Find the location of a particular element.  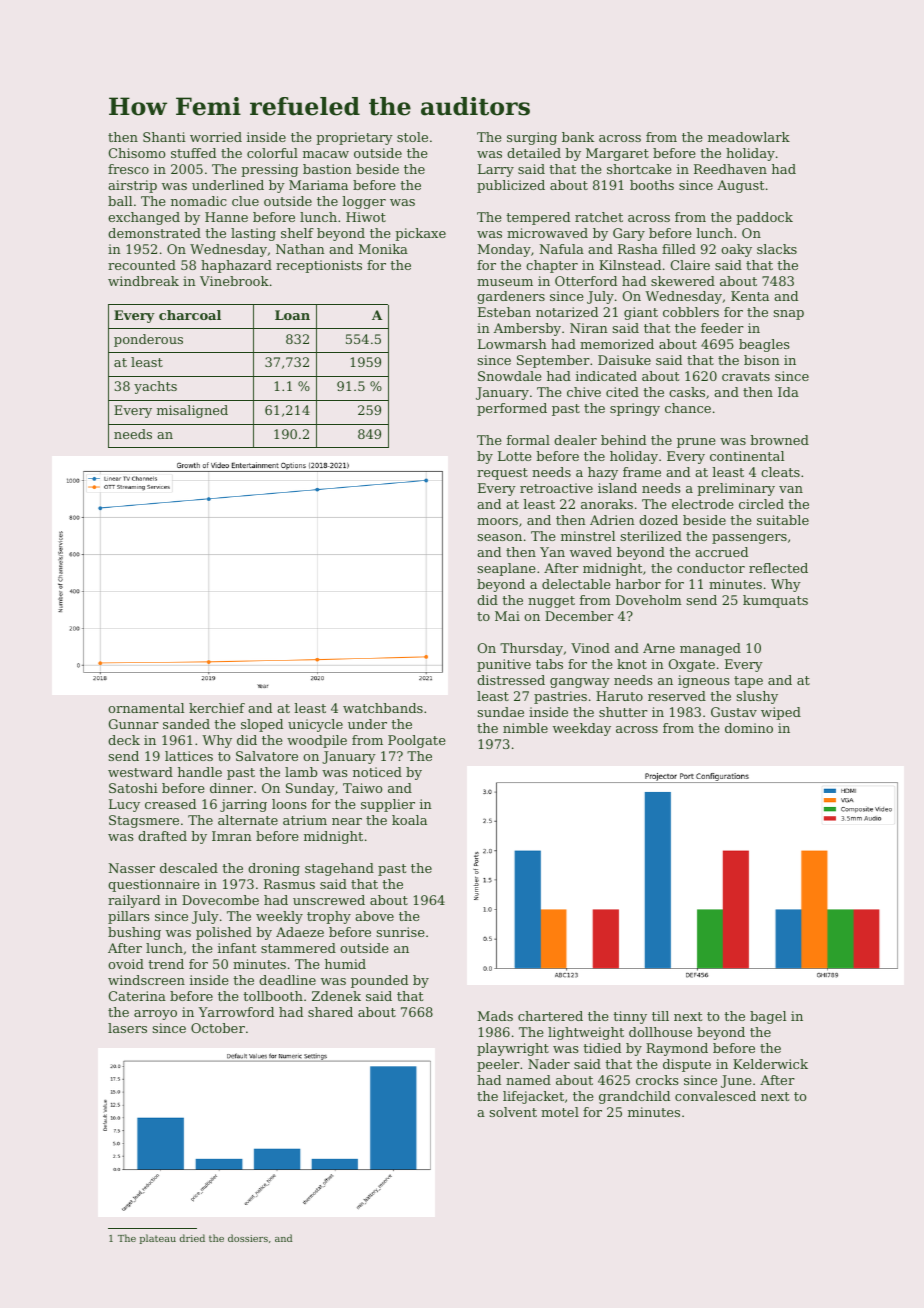

till is located at coordinates (660, 1016).
